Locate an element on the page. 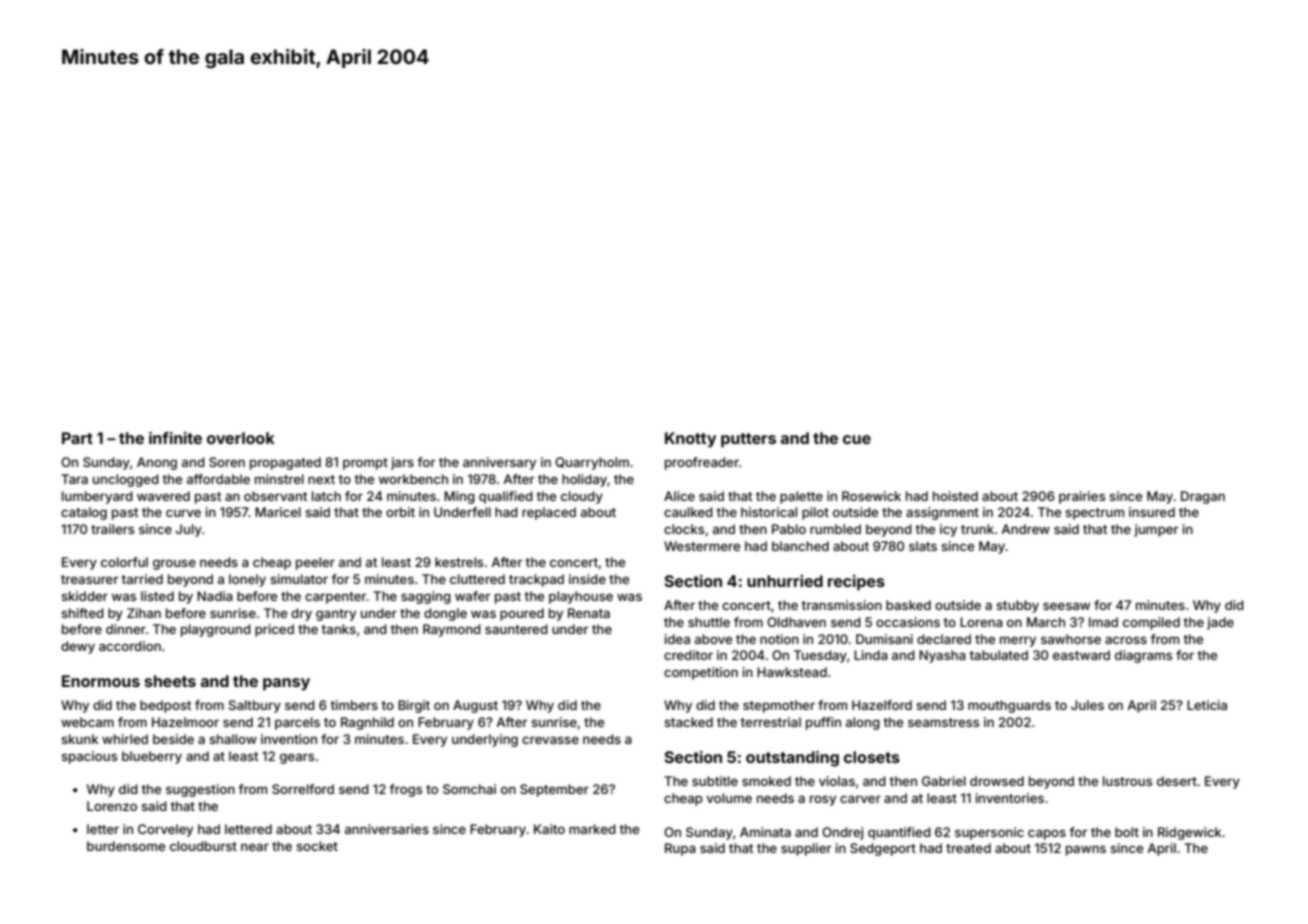 The height and width of the document is (924, 1308). Hawkstead is located at coordinates (792, 672).
